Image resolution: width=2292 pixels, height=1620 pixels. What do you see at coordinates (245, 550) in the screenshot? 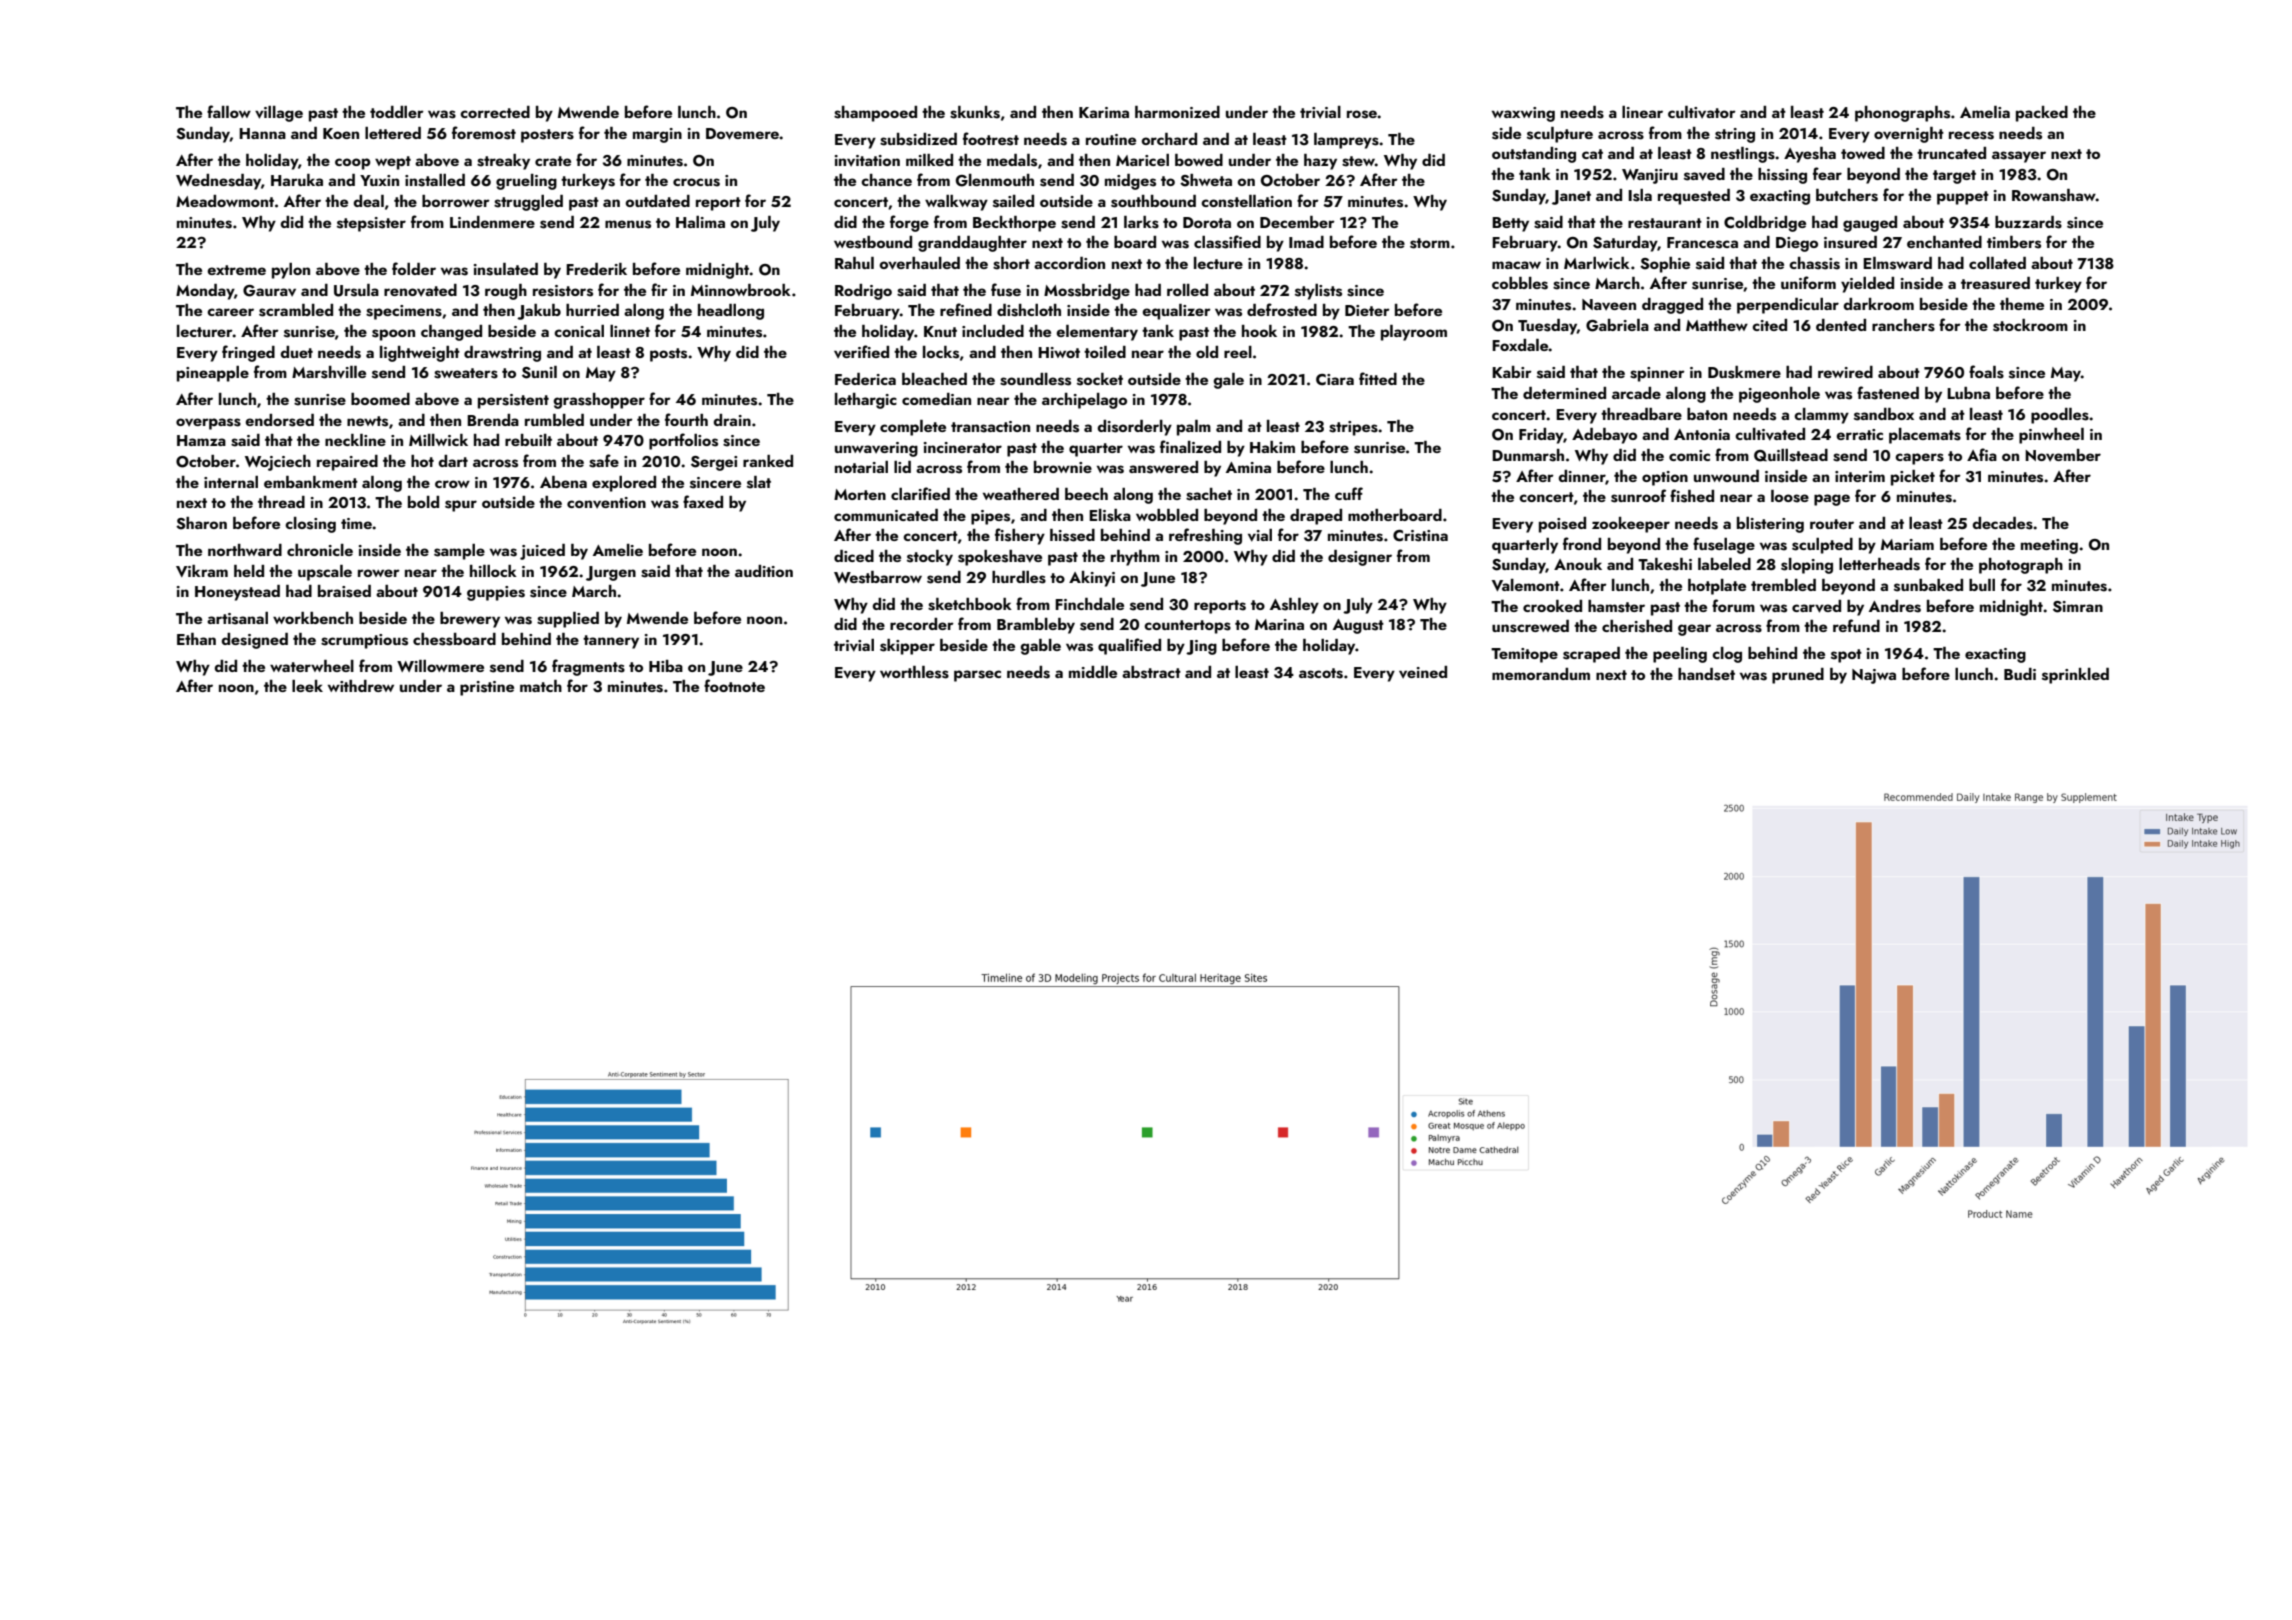
I see `northward` at bounding box center [245, 550].
